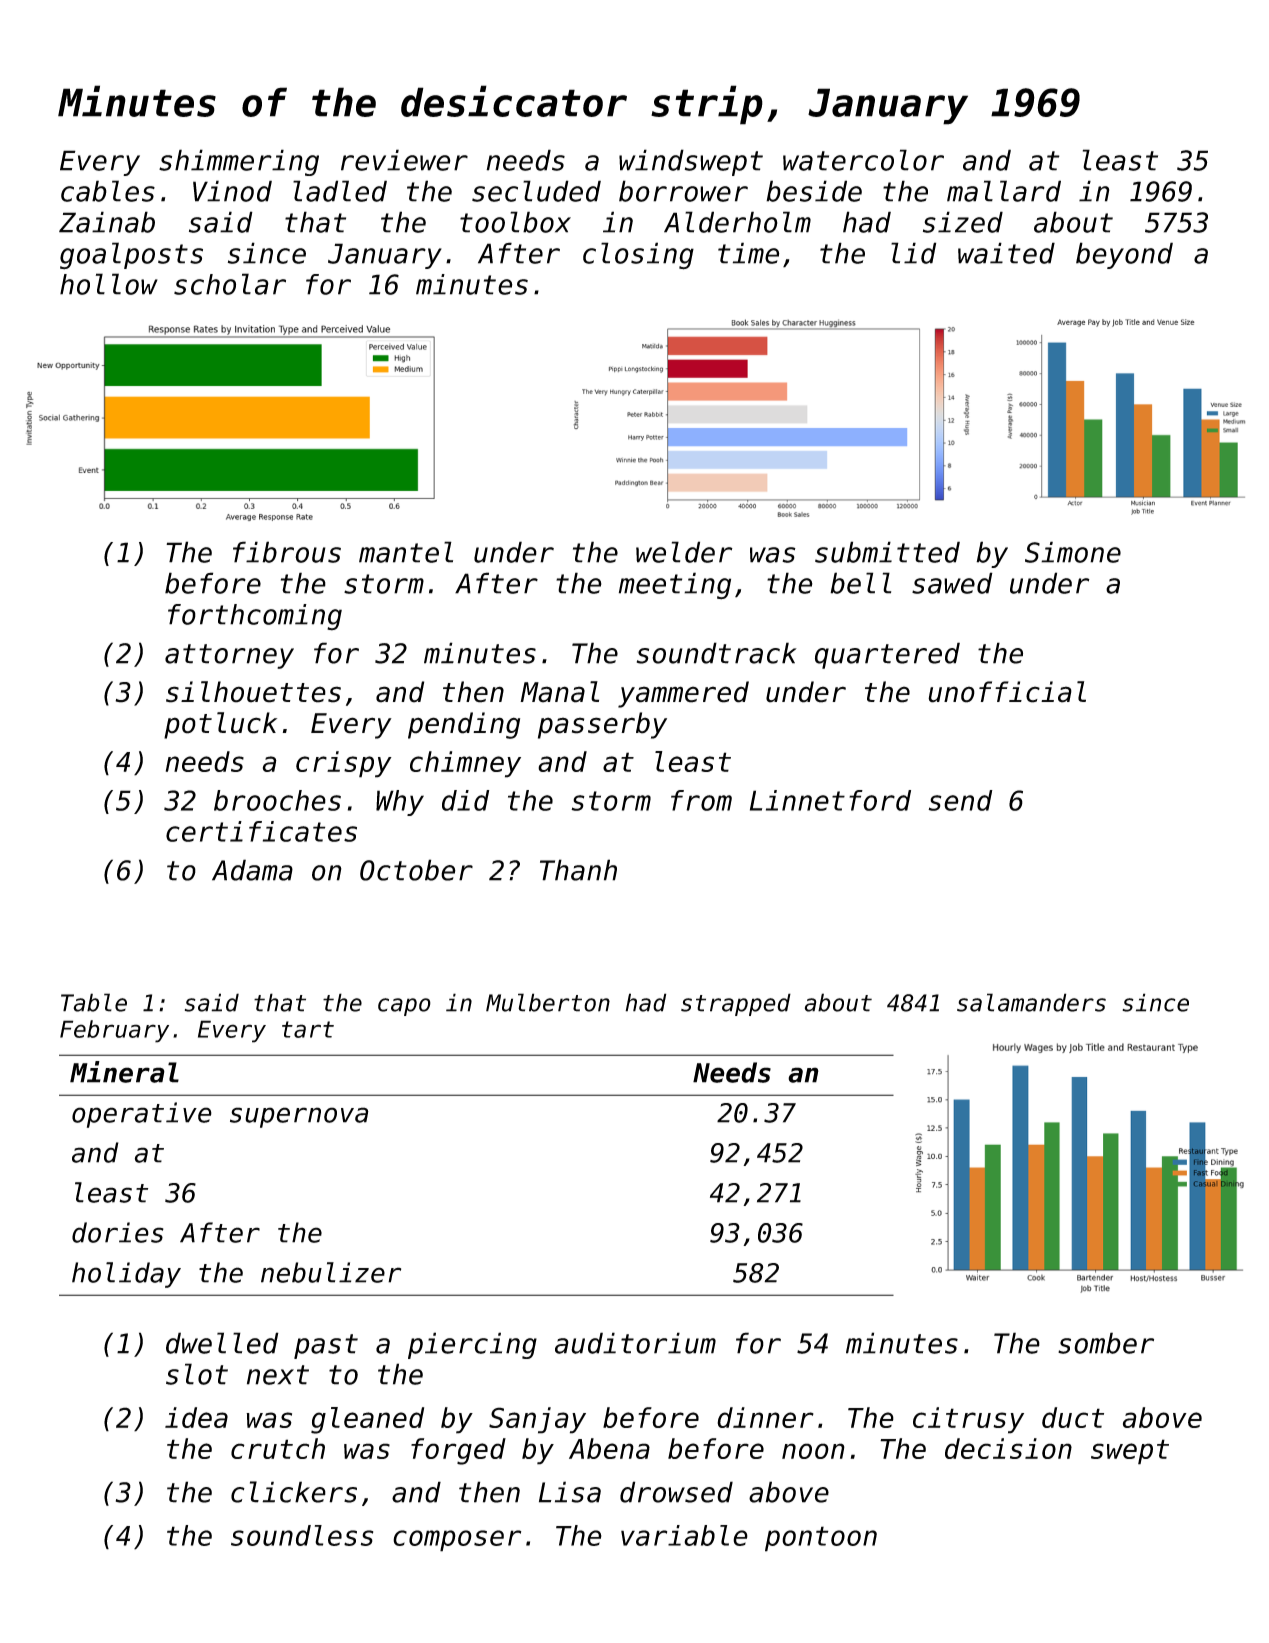 The image size is (1269, 1643). I want to click on idea, so click(196, 1417).
